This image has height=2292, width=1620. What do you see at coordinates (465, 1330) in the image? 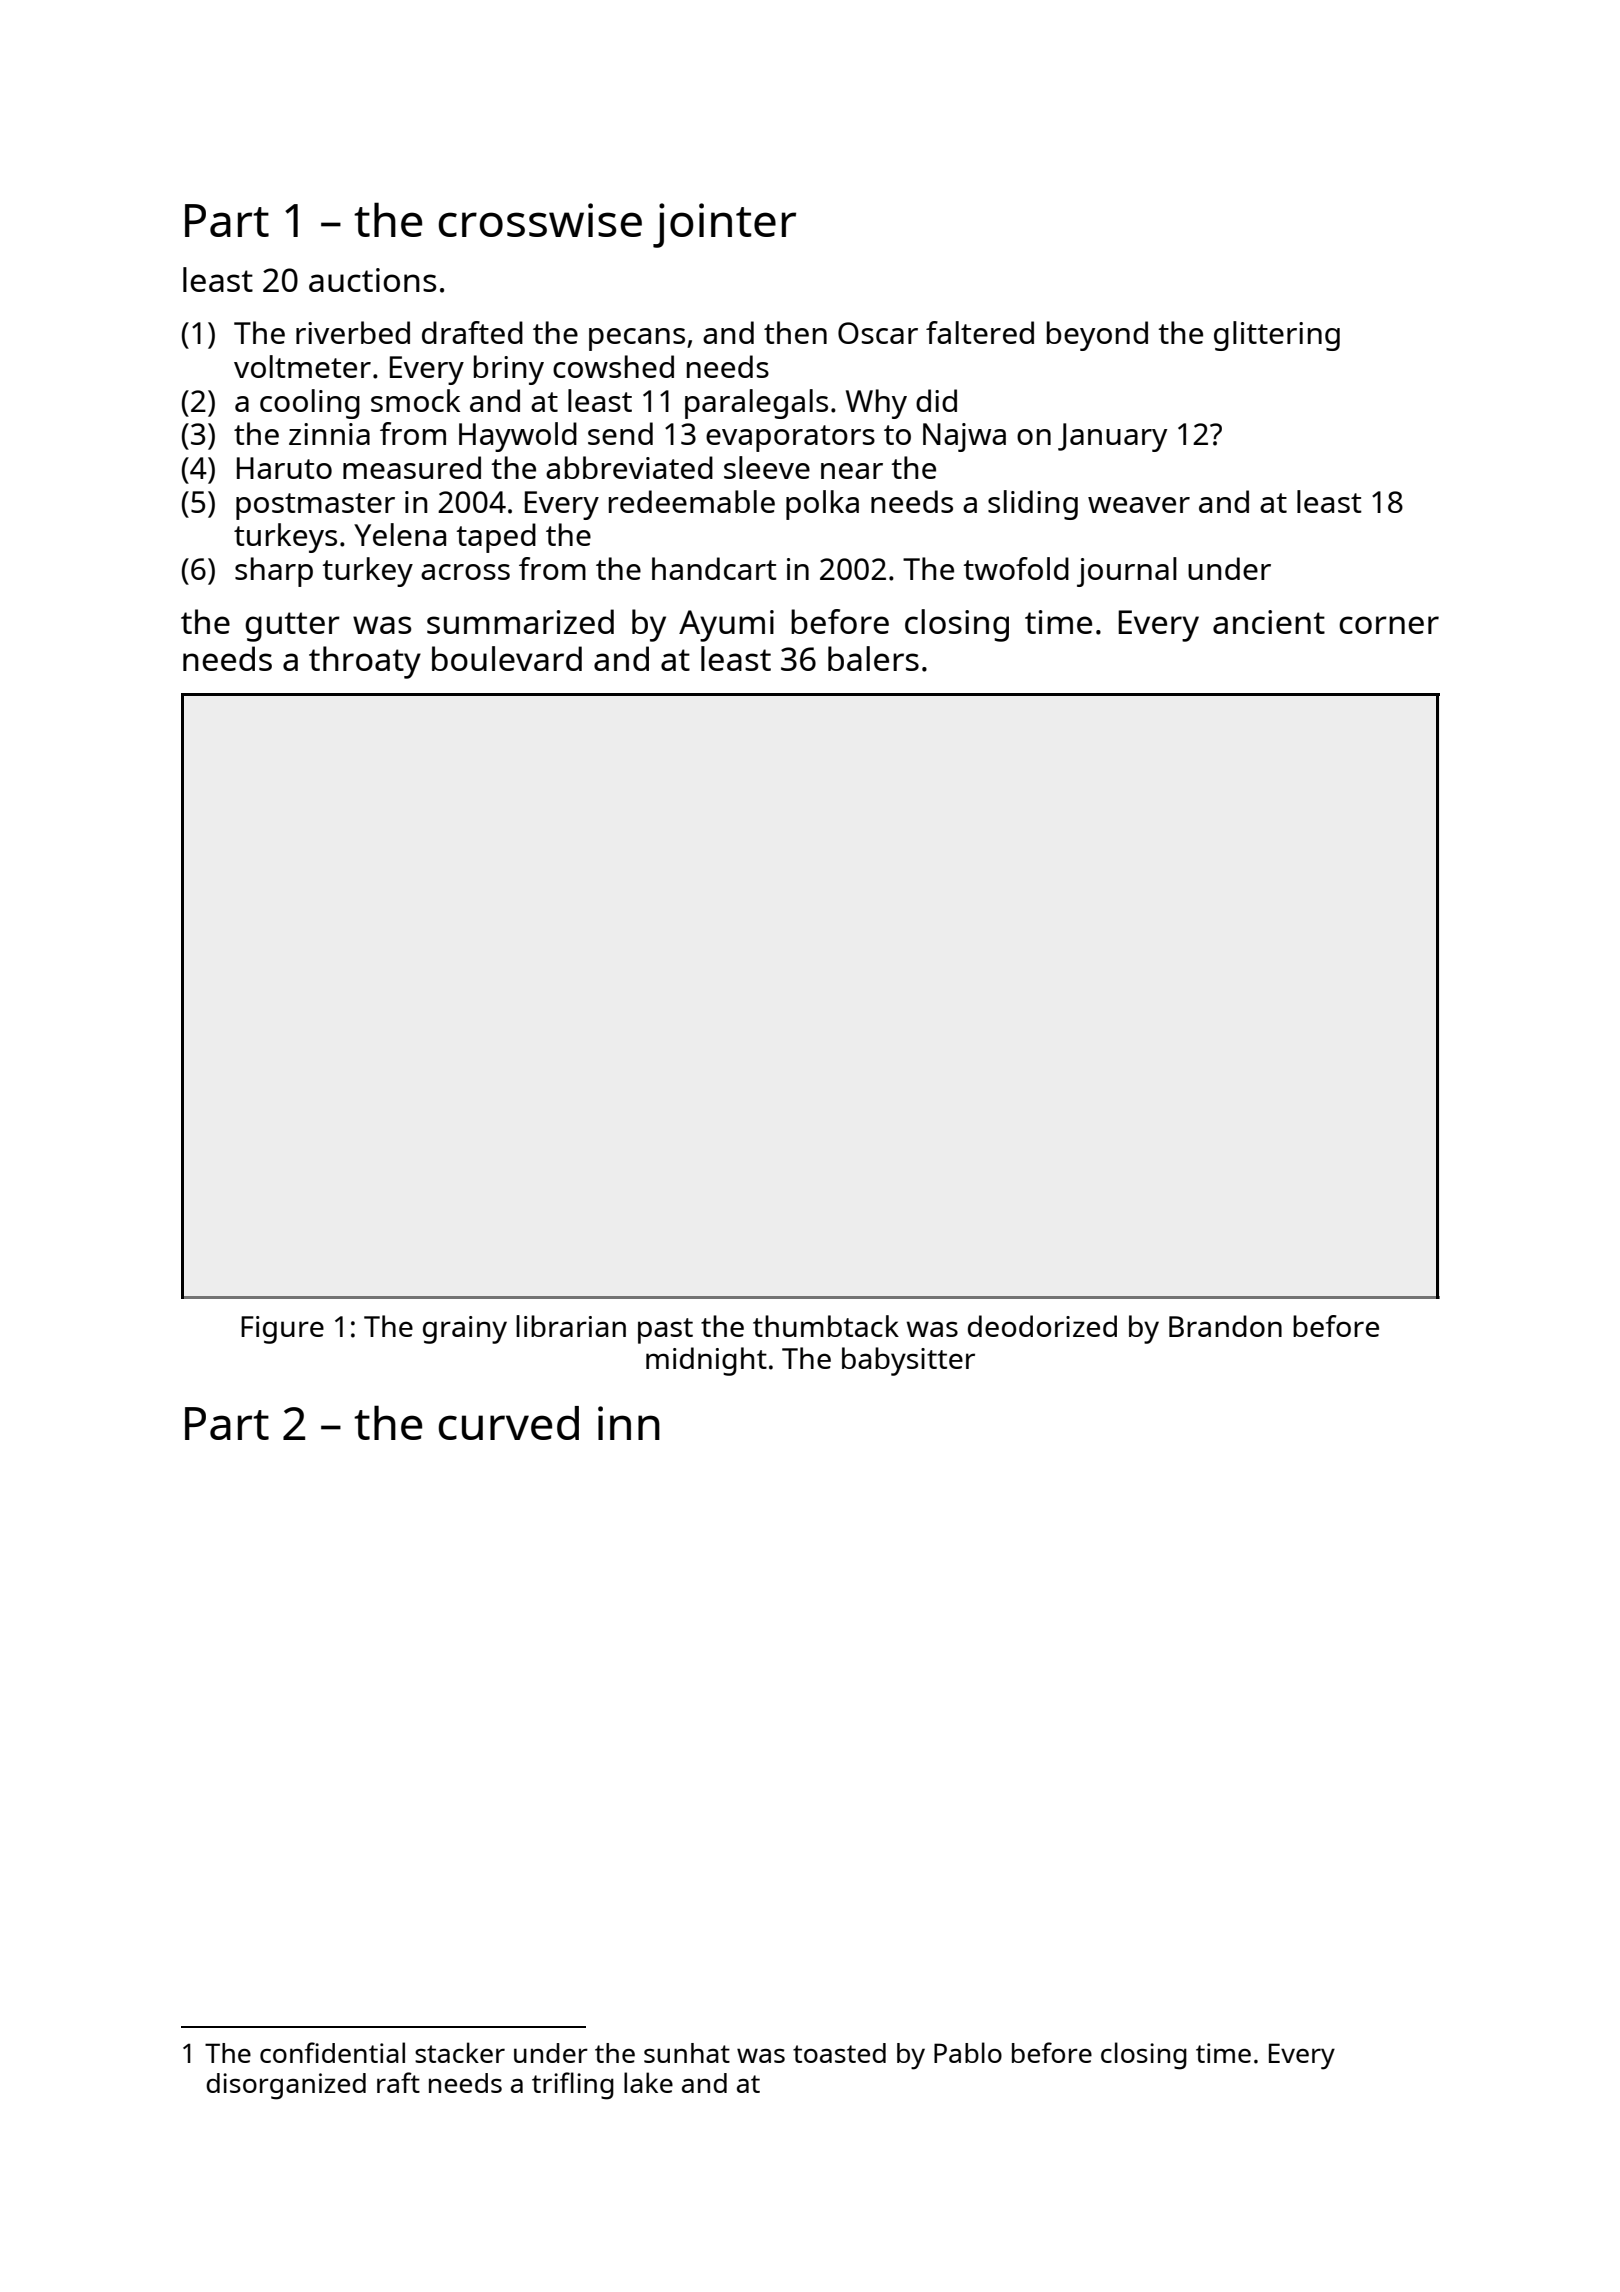
I see `grainy` at bounding box center [465, 1330].
